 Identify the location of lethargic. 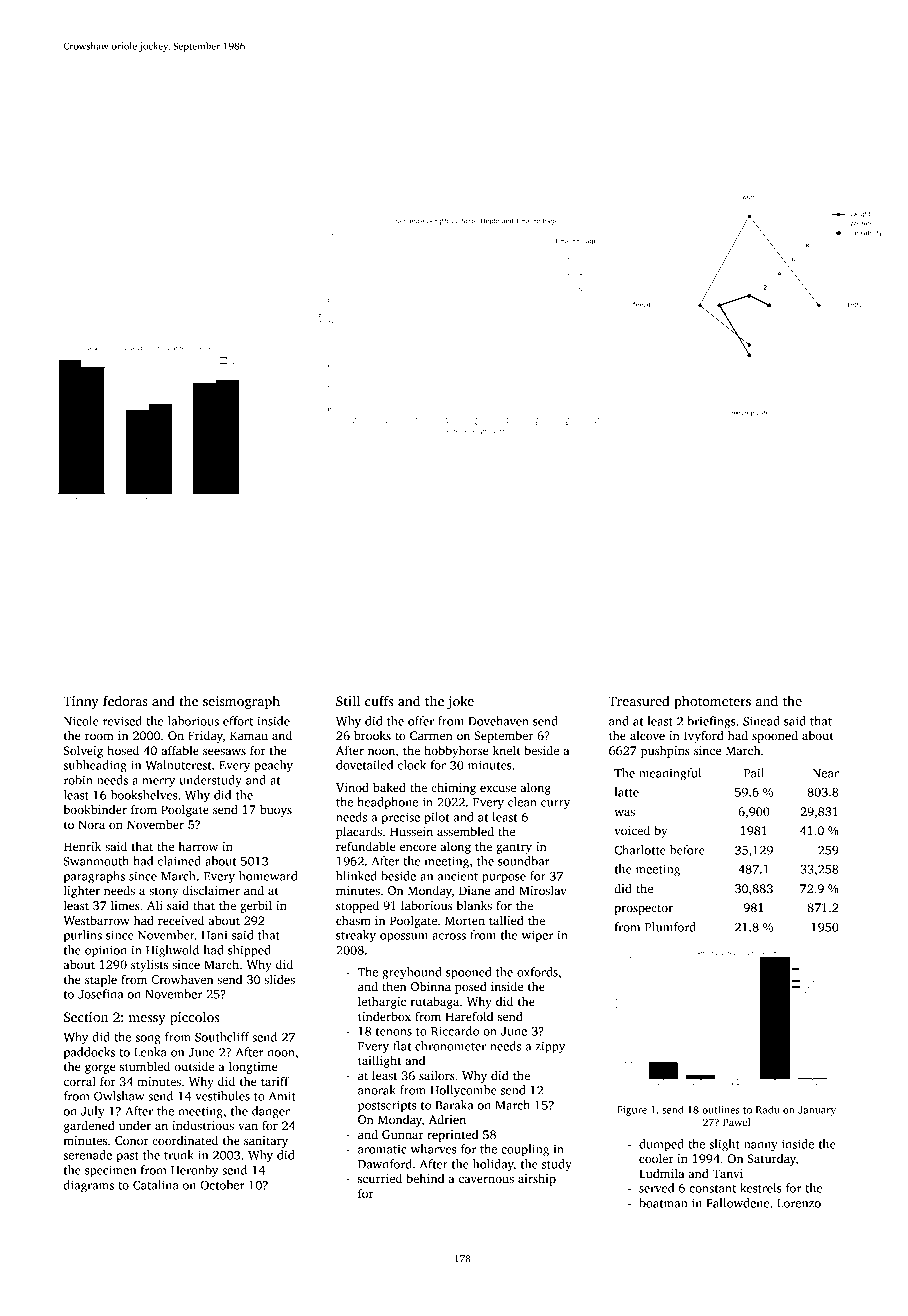
(382, 1002).
